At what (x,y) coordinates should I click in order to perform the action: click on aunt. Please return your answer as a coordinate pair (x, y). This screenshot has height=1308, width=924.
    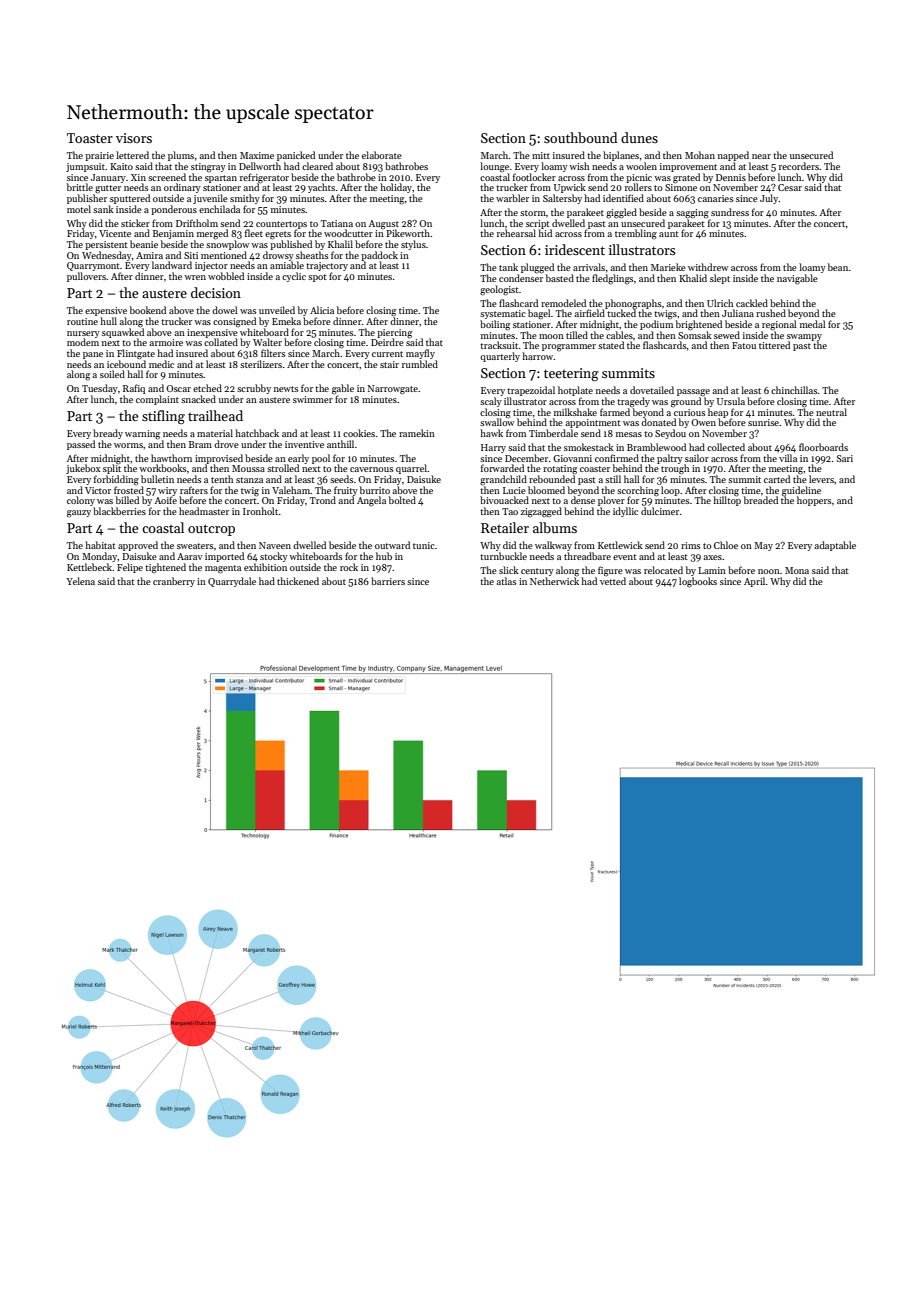
    Looking at the image, I should click on (669, 234).
